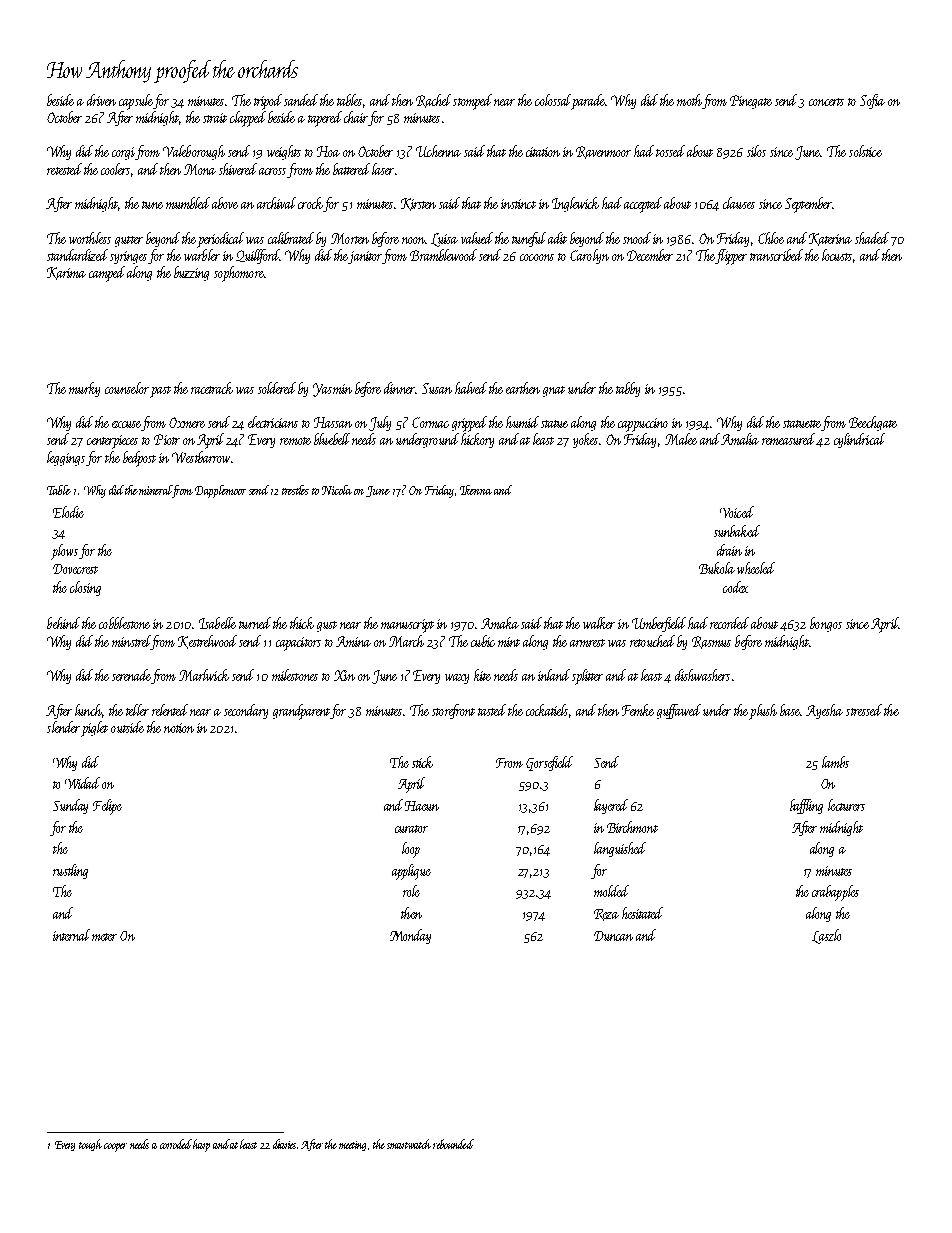  What do you see at coordinates (553, 100) in the screenshot?
I see `colossal` at bounding box center [553, 100].
